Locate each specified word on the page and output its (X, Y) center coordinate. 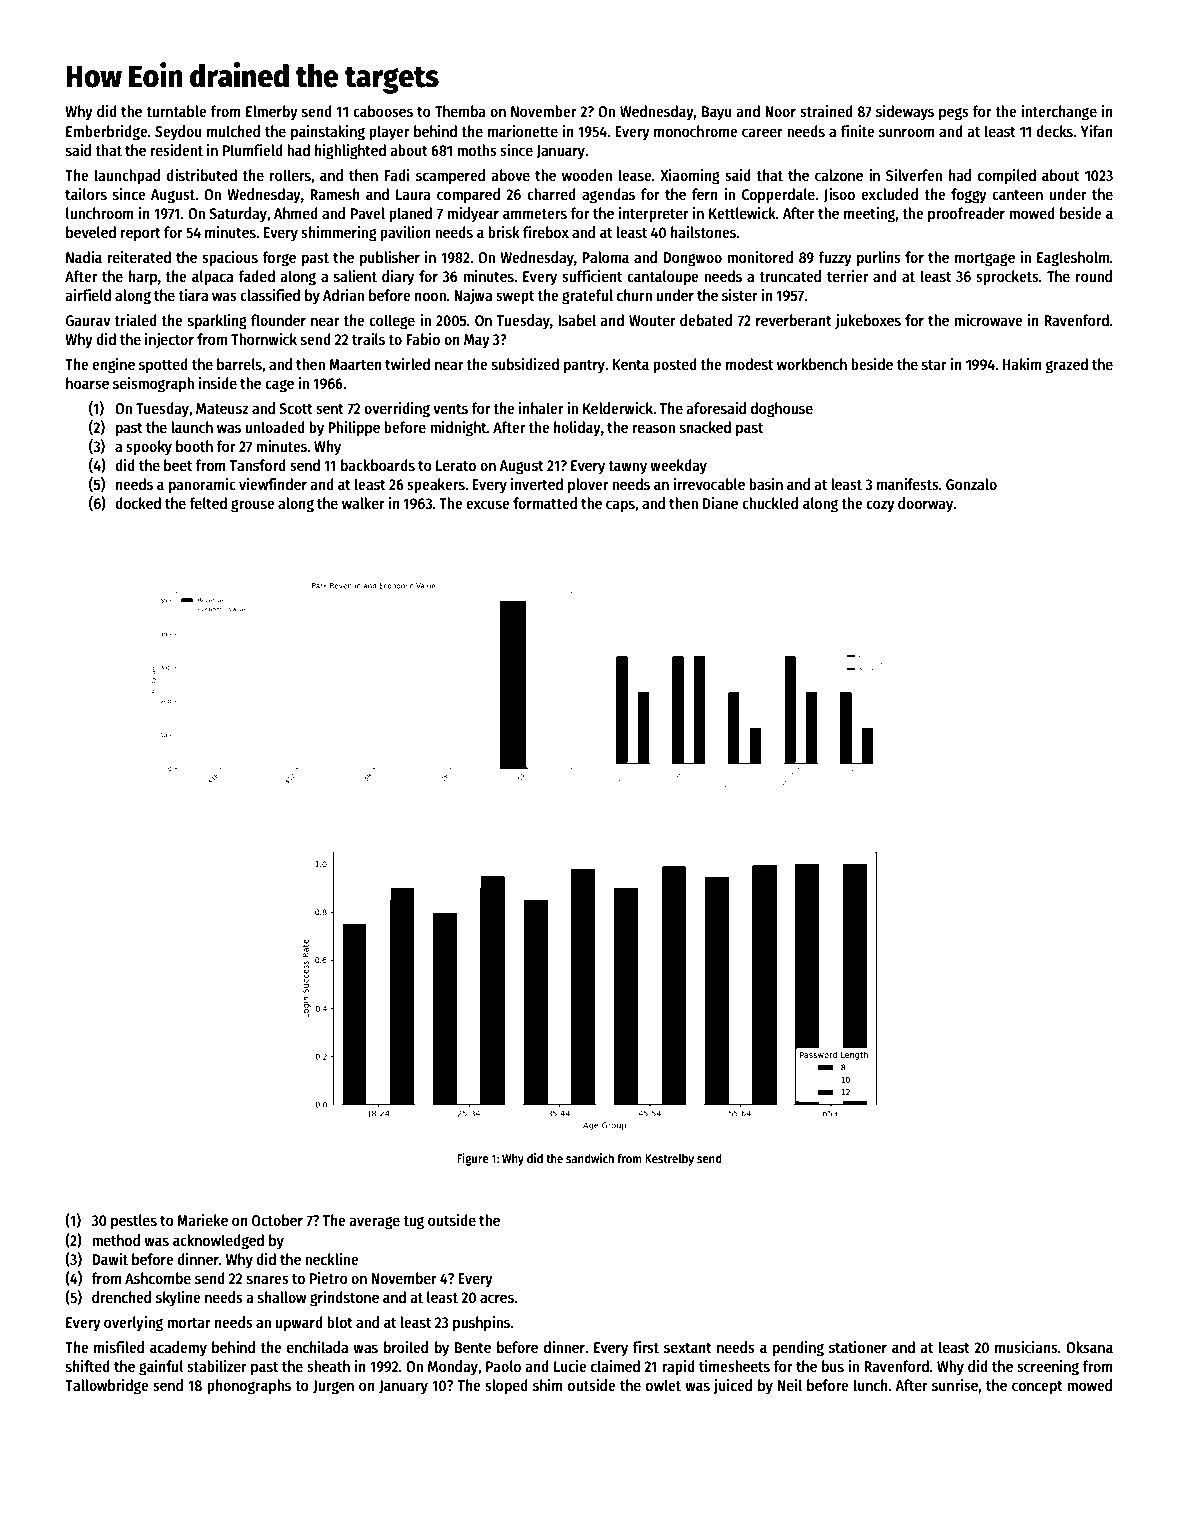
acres (497, 1298)
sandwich (590, 1158)
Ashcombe (158, 1278)
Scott (296, 408)
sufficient (592, 276)
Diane (720, 503)
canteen (1017, 195)
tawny (627, 468)
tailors (86, 194)
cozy (880, 506)
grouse (253, 506)
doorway (925, 505)
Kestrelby (669, 1159)
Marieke (202, 1220)
